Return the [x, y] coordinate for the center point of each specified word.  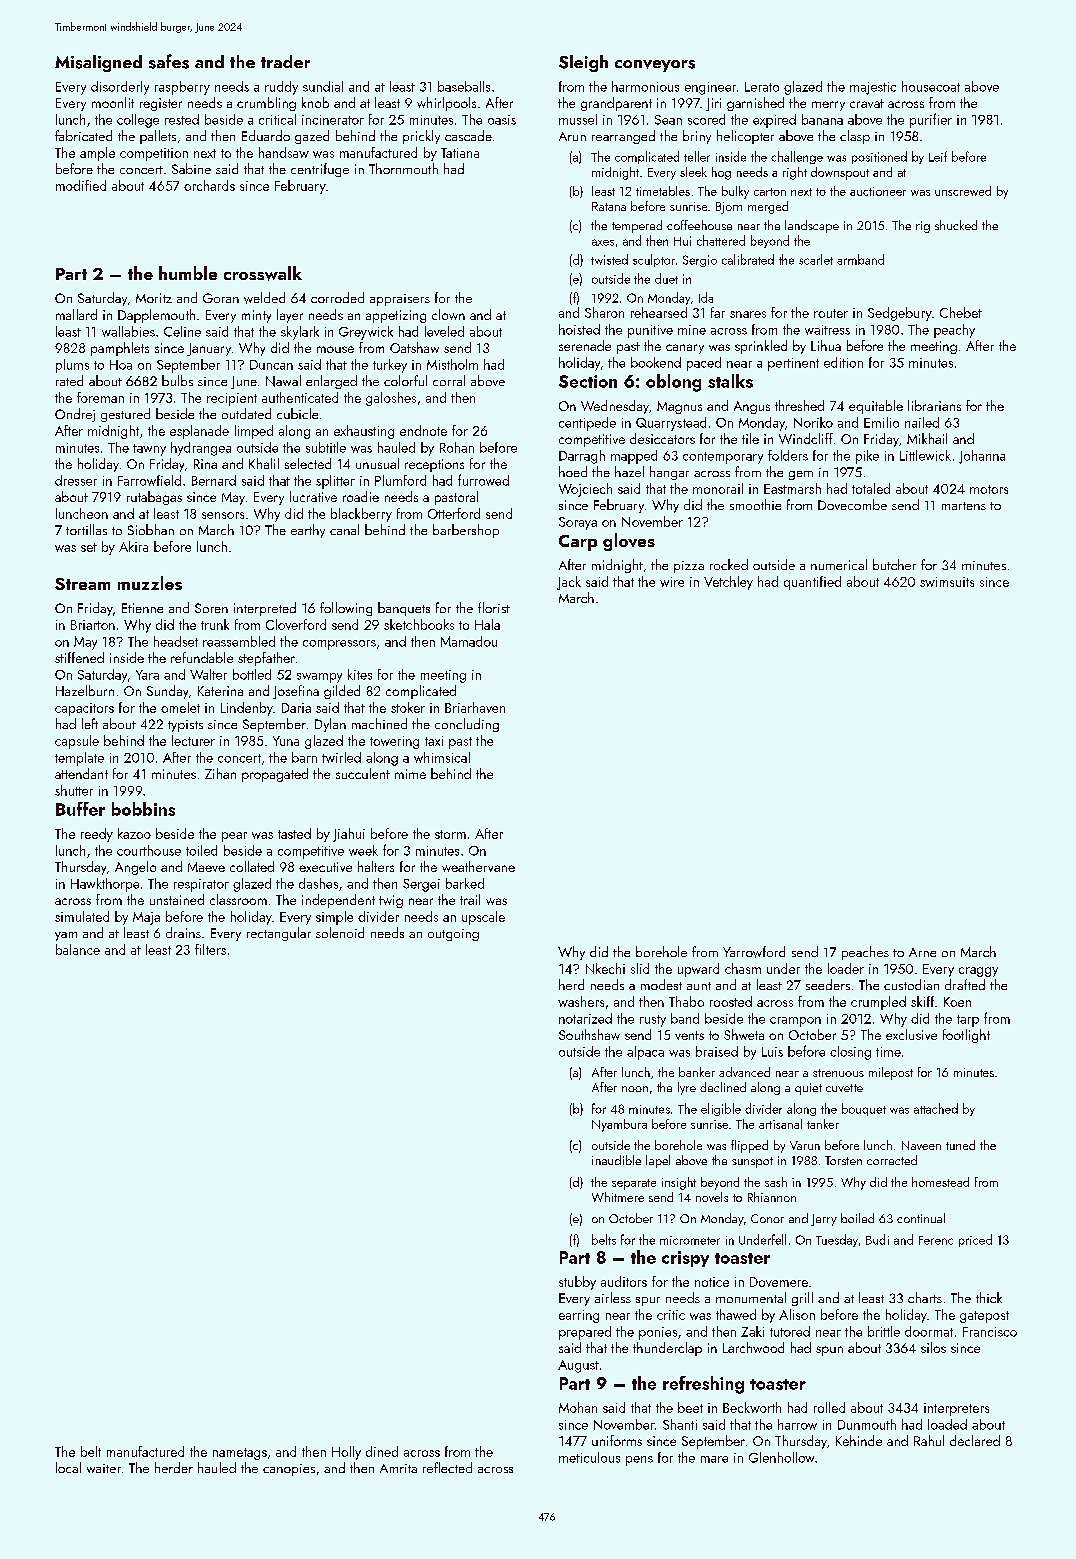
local [68, 1467]
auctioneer [878, 191]
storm [450, 834]
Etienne [142, 608]
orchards [209, 185]
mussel [578, 119]
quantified [812, 583]
